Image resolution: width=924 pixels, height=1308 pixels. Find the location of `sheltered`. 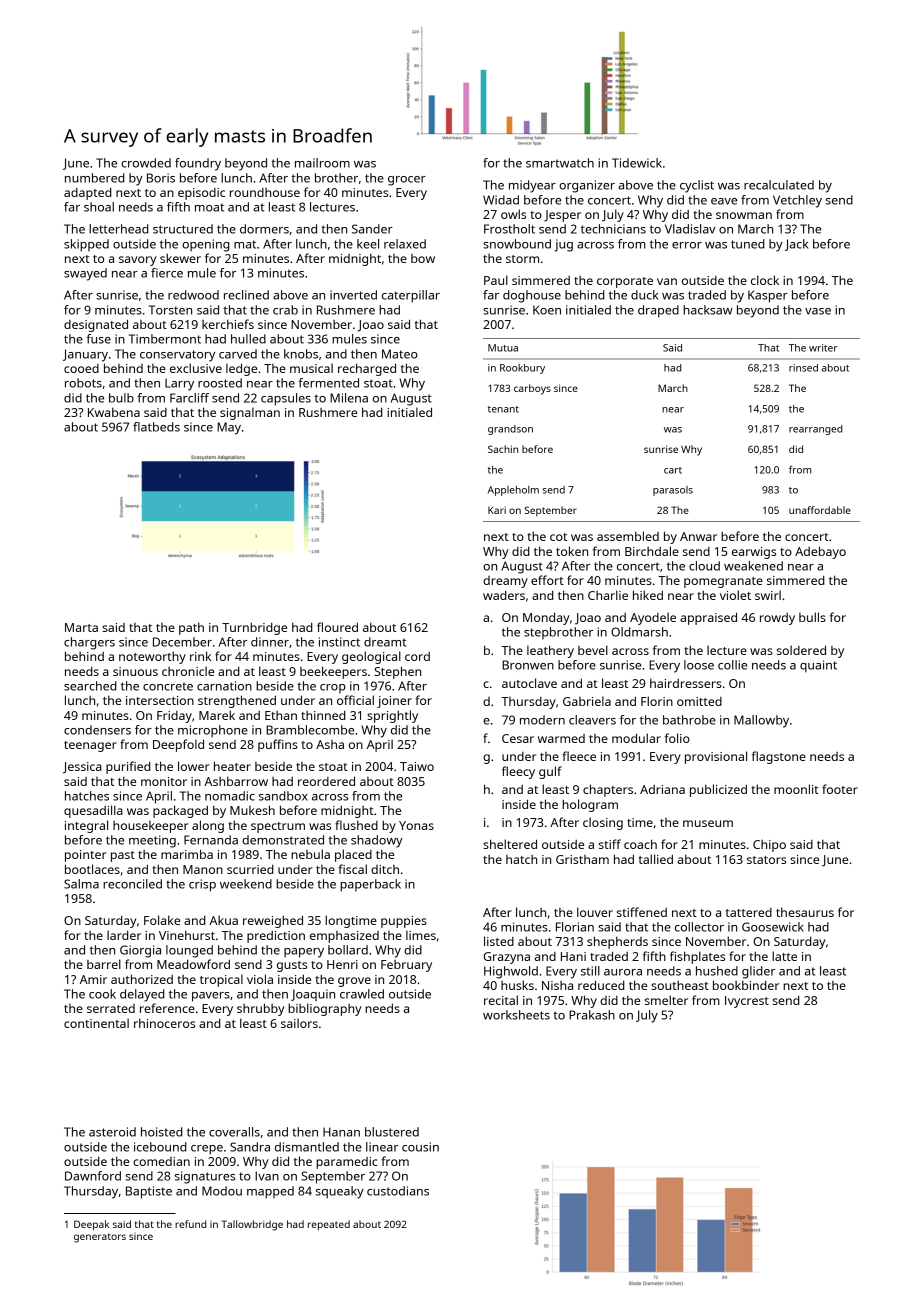

sheltered is located at coordinates (510, 844).
